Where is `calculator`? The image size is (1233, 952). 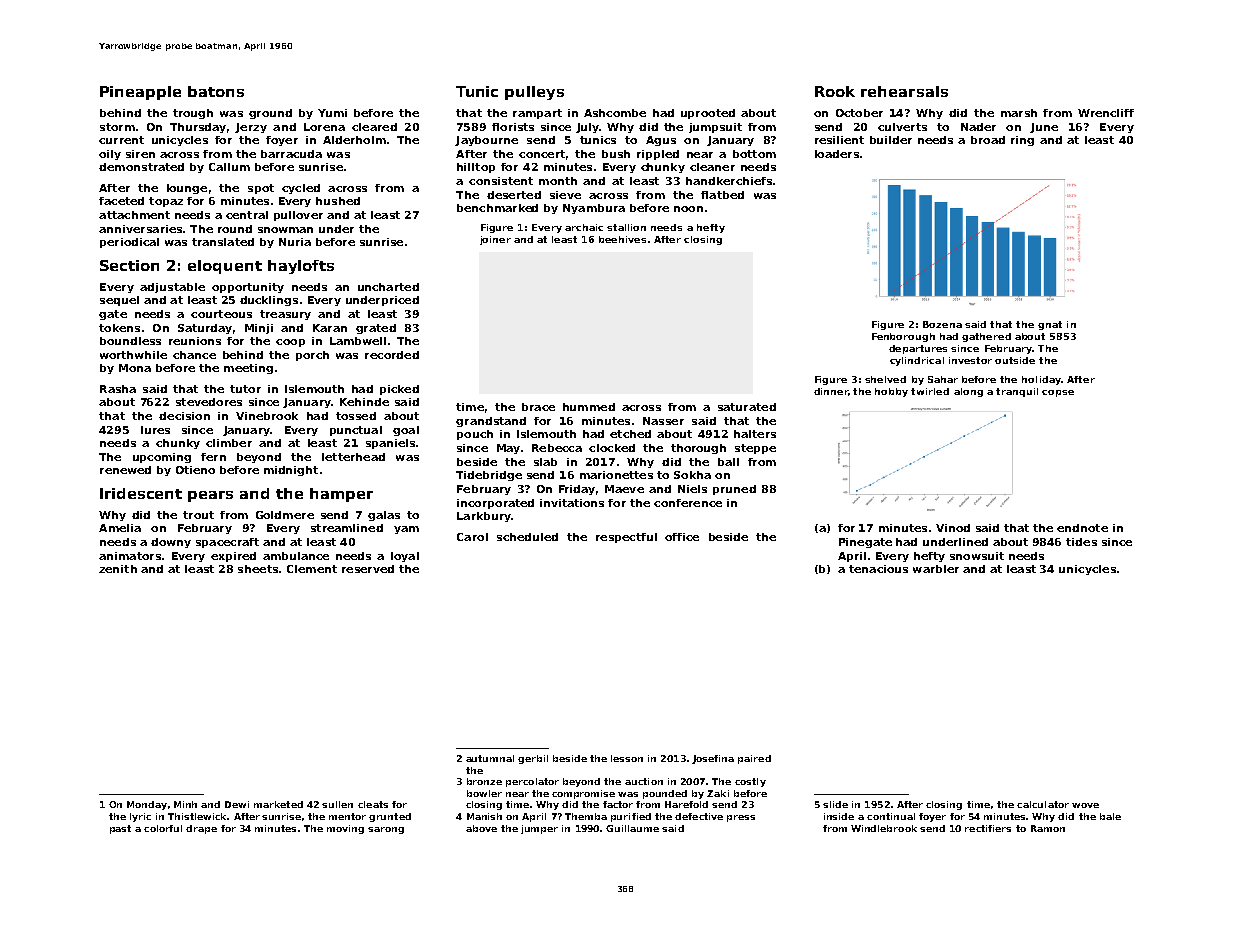
calculator is located at coordinates (1043, 804).
